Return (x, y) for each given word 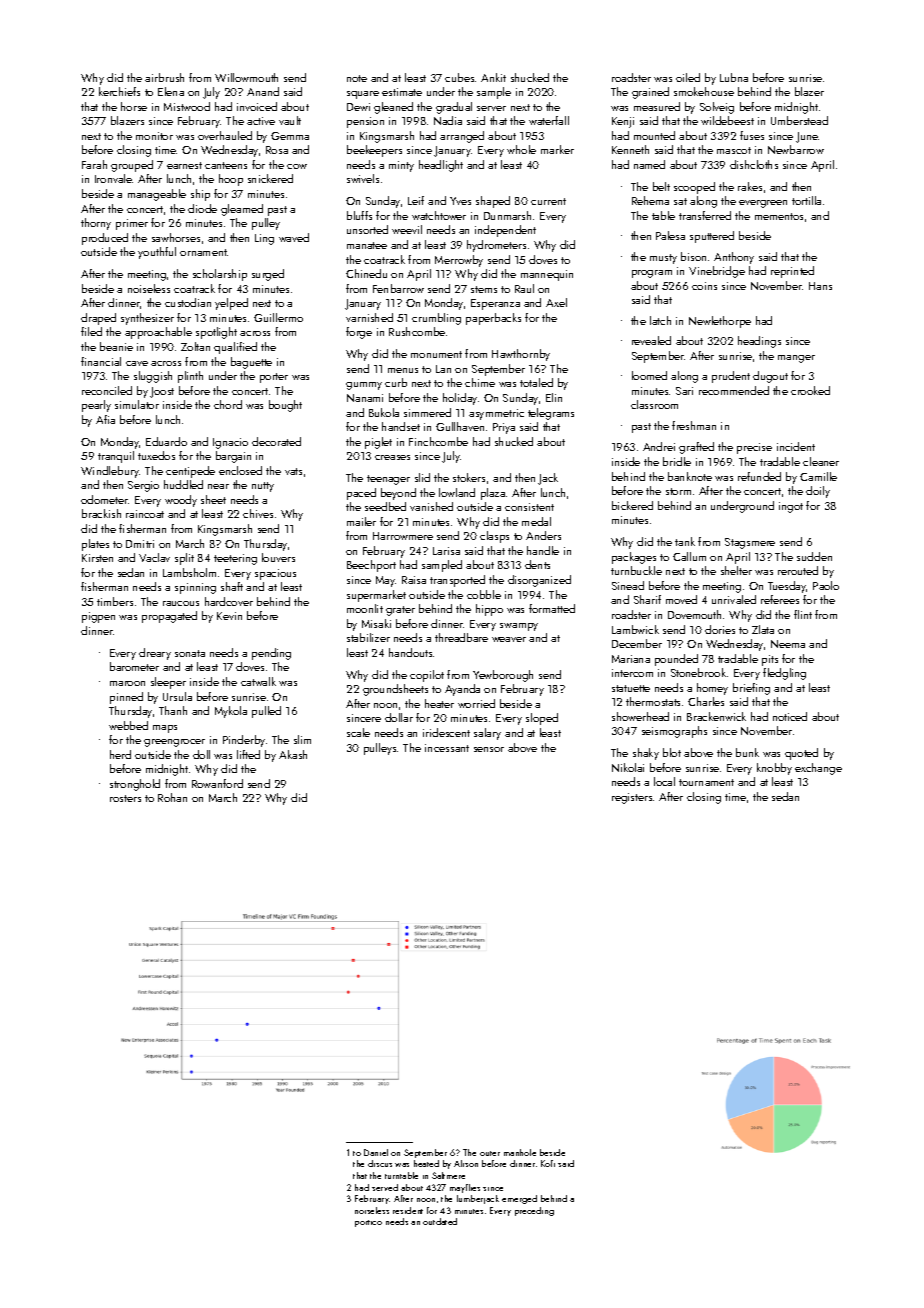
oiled (688, 77)
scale (358, 732)
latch (660, 320)
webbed (128, 725)
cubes (459, 77)
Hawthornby (521, 355)
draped (98, 319)
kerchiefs (119, 91)
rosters (125, 798)
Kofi (548, 1163)
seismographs (674, 732)
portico (368, 1223)
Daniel (376, 1152)
